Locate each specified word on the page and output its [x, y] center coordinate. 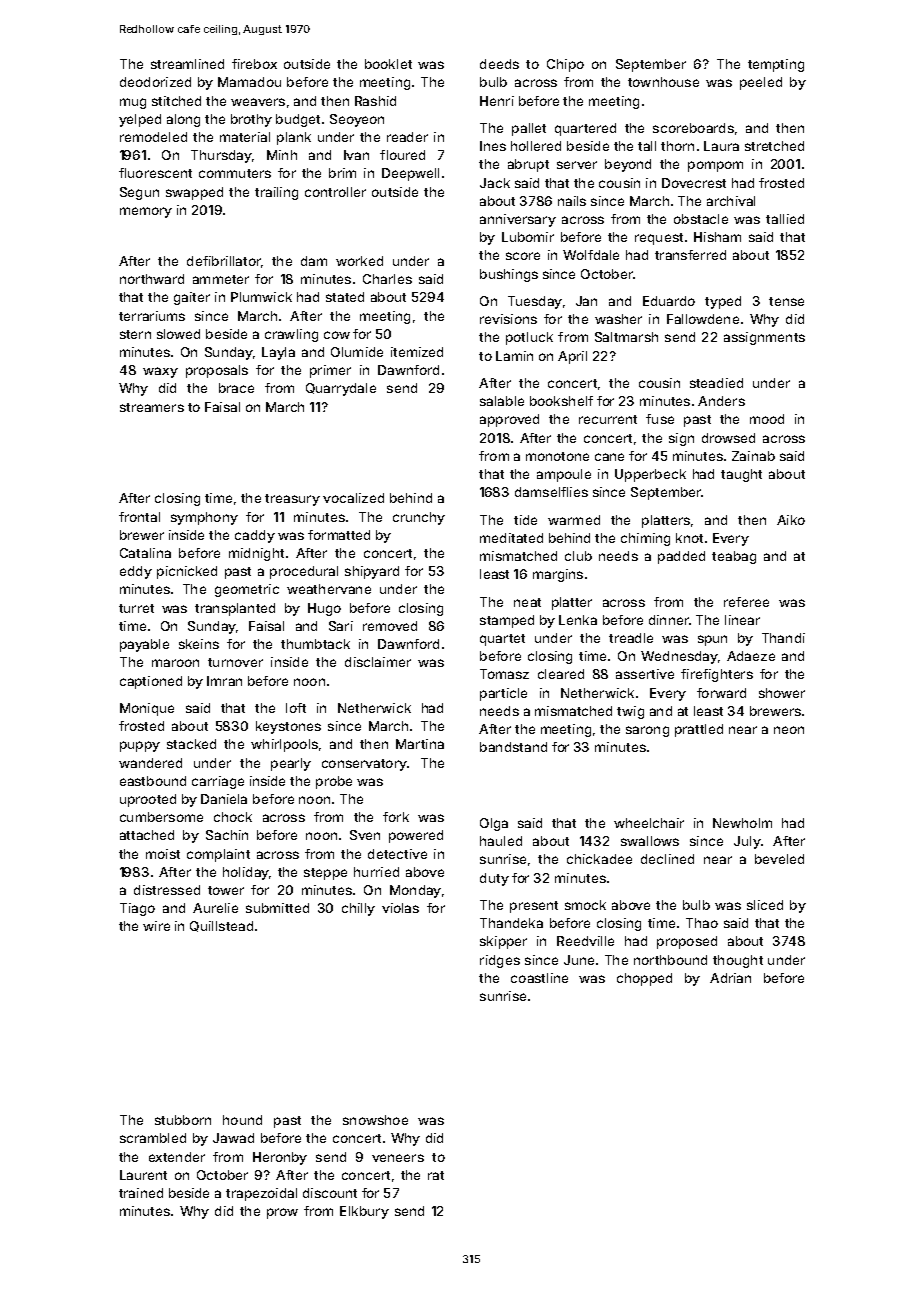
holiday [246, 873]
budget [298, 120]
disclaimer [378, 662]
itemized [417, 352]
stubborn [183, 1120]
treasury [292, 500]
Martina [420, 744]
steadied [716, 383]
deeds [499, 64]
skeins [199, 644]
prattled [699, 730]
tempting [776, 65]
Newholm [742, 823]
